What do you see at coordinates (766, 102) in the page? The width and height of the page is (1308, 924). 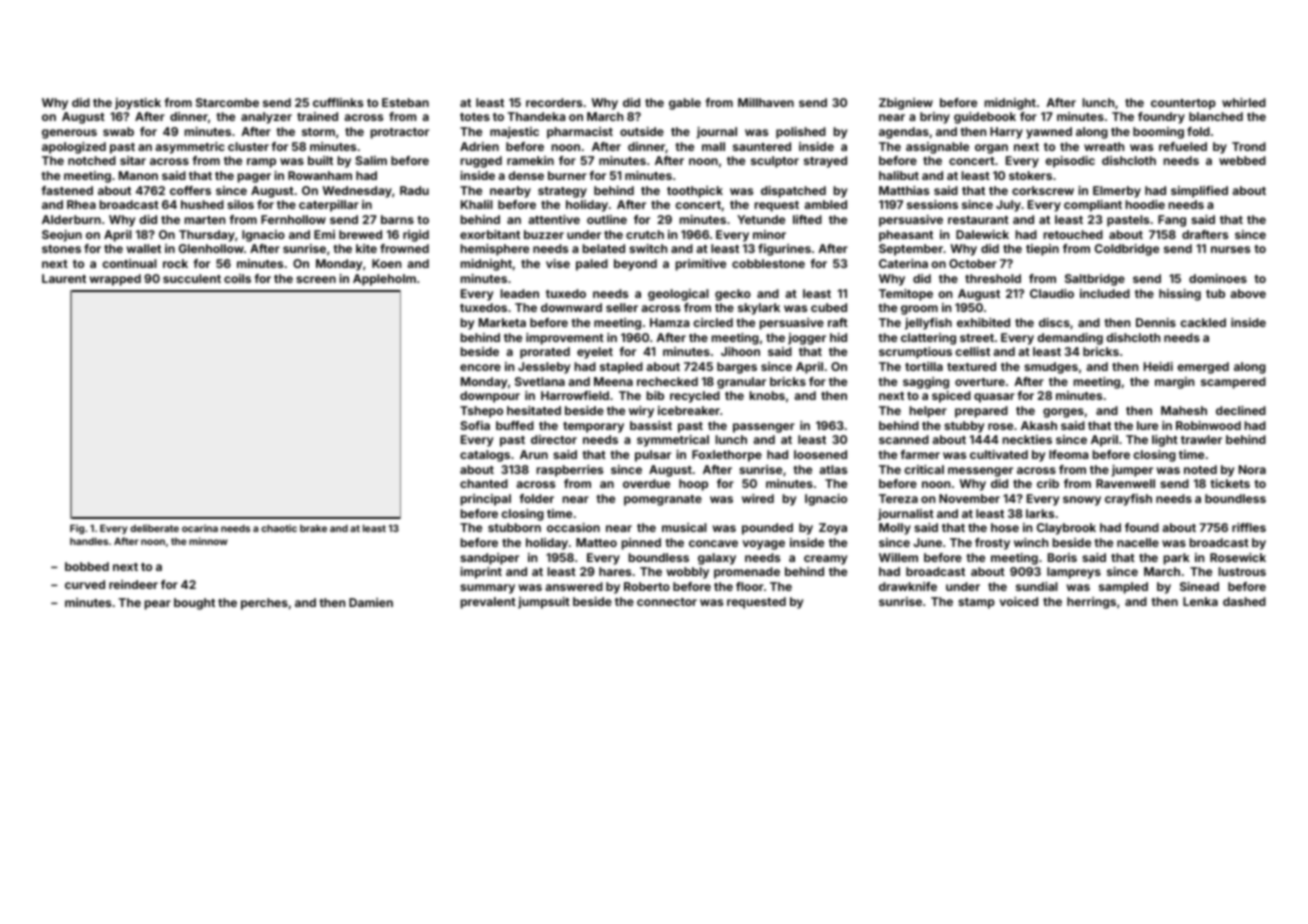 I see `Millhaven` at bounding box center [766, 102].
